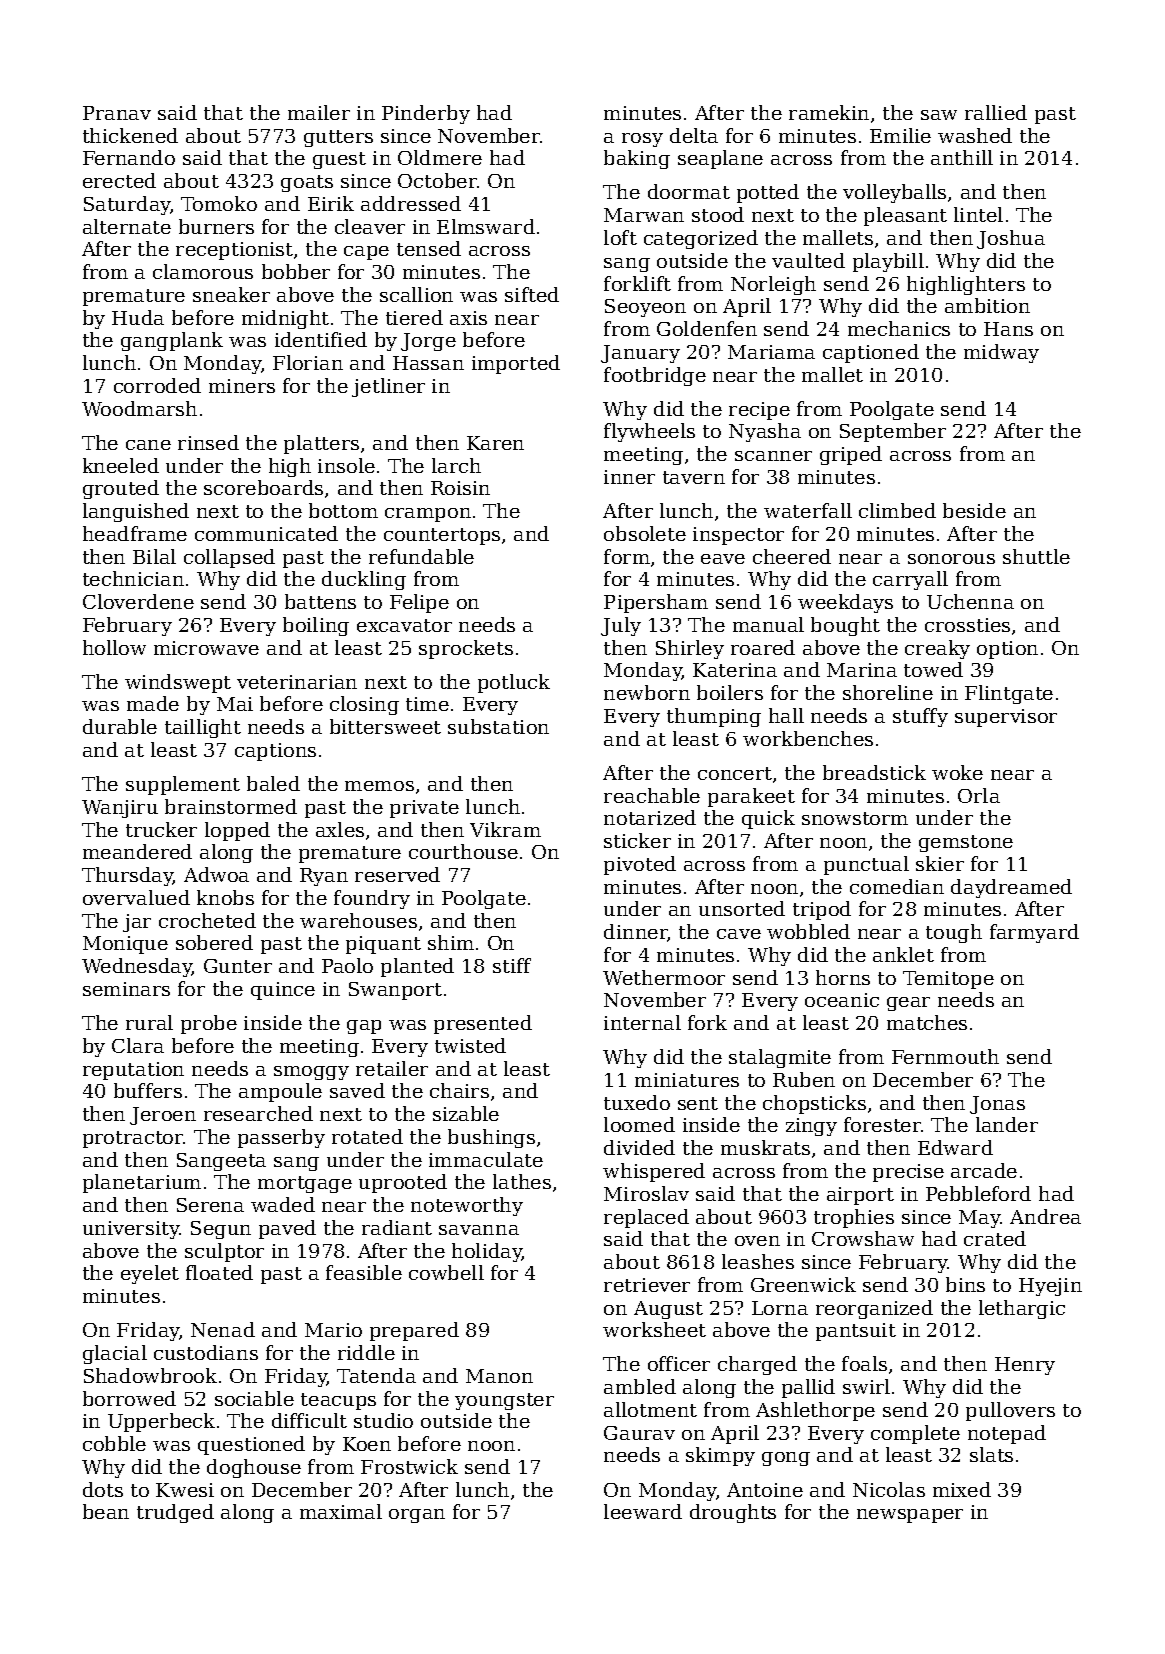 Image resolution: width=1165 pixels, height=1654 pixels. Describe the element at coordinates (640, 354) in the image. I see `January` at that location.
